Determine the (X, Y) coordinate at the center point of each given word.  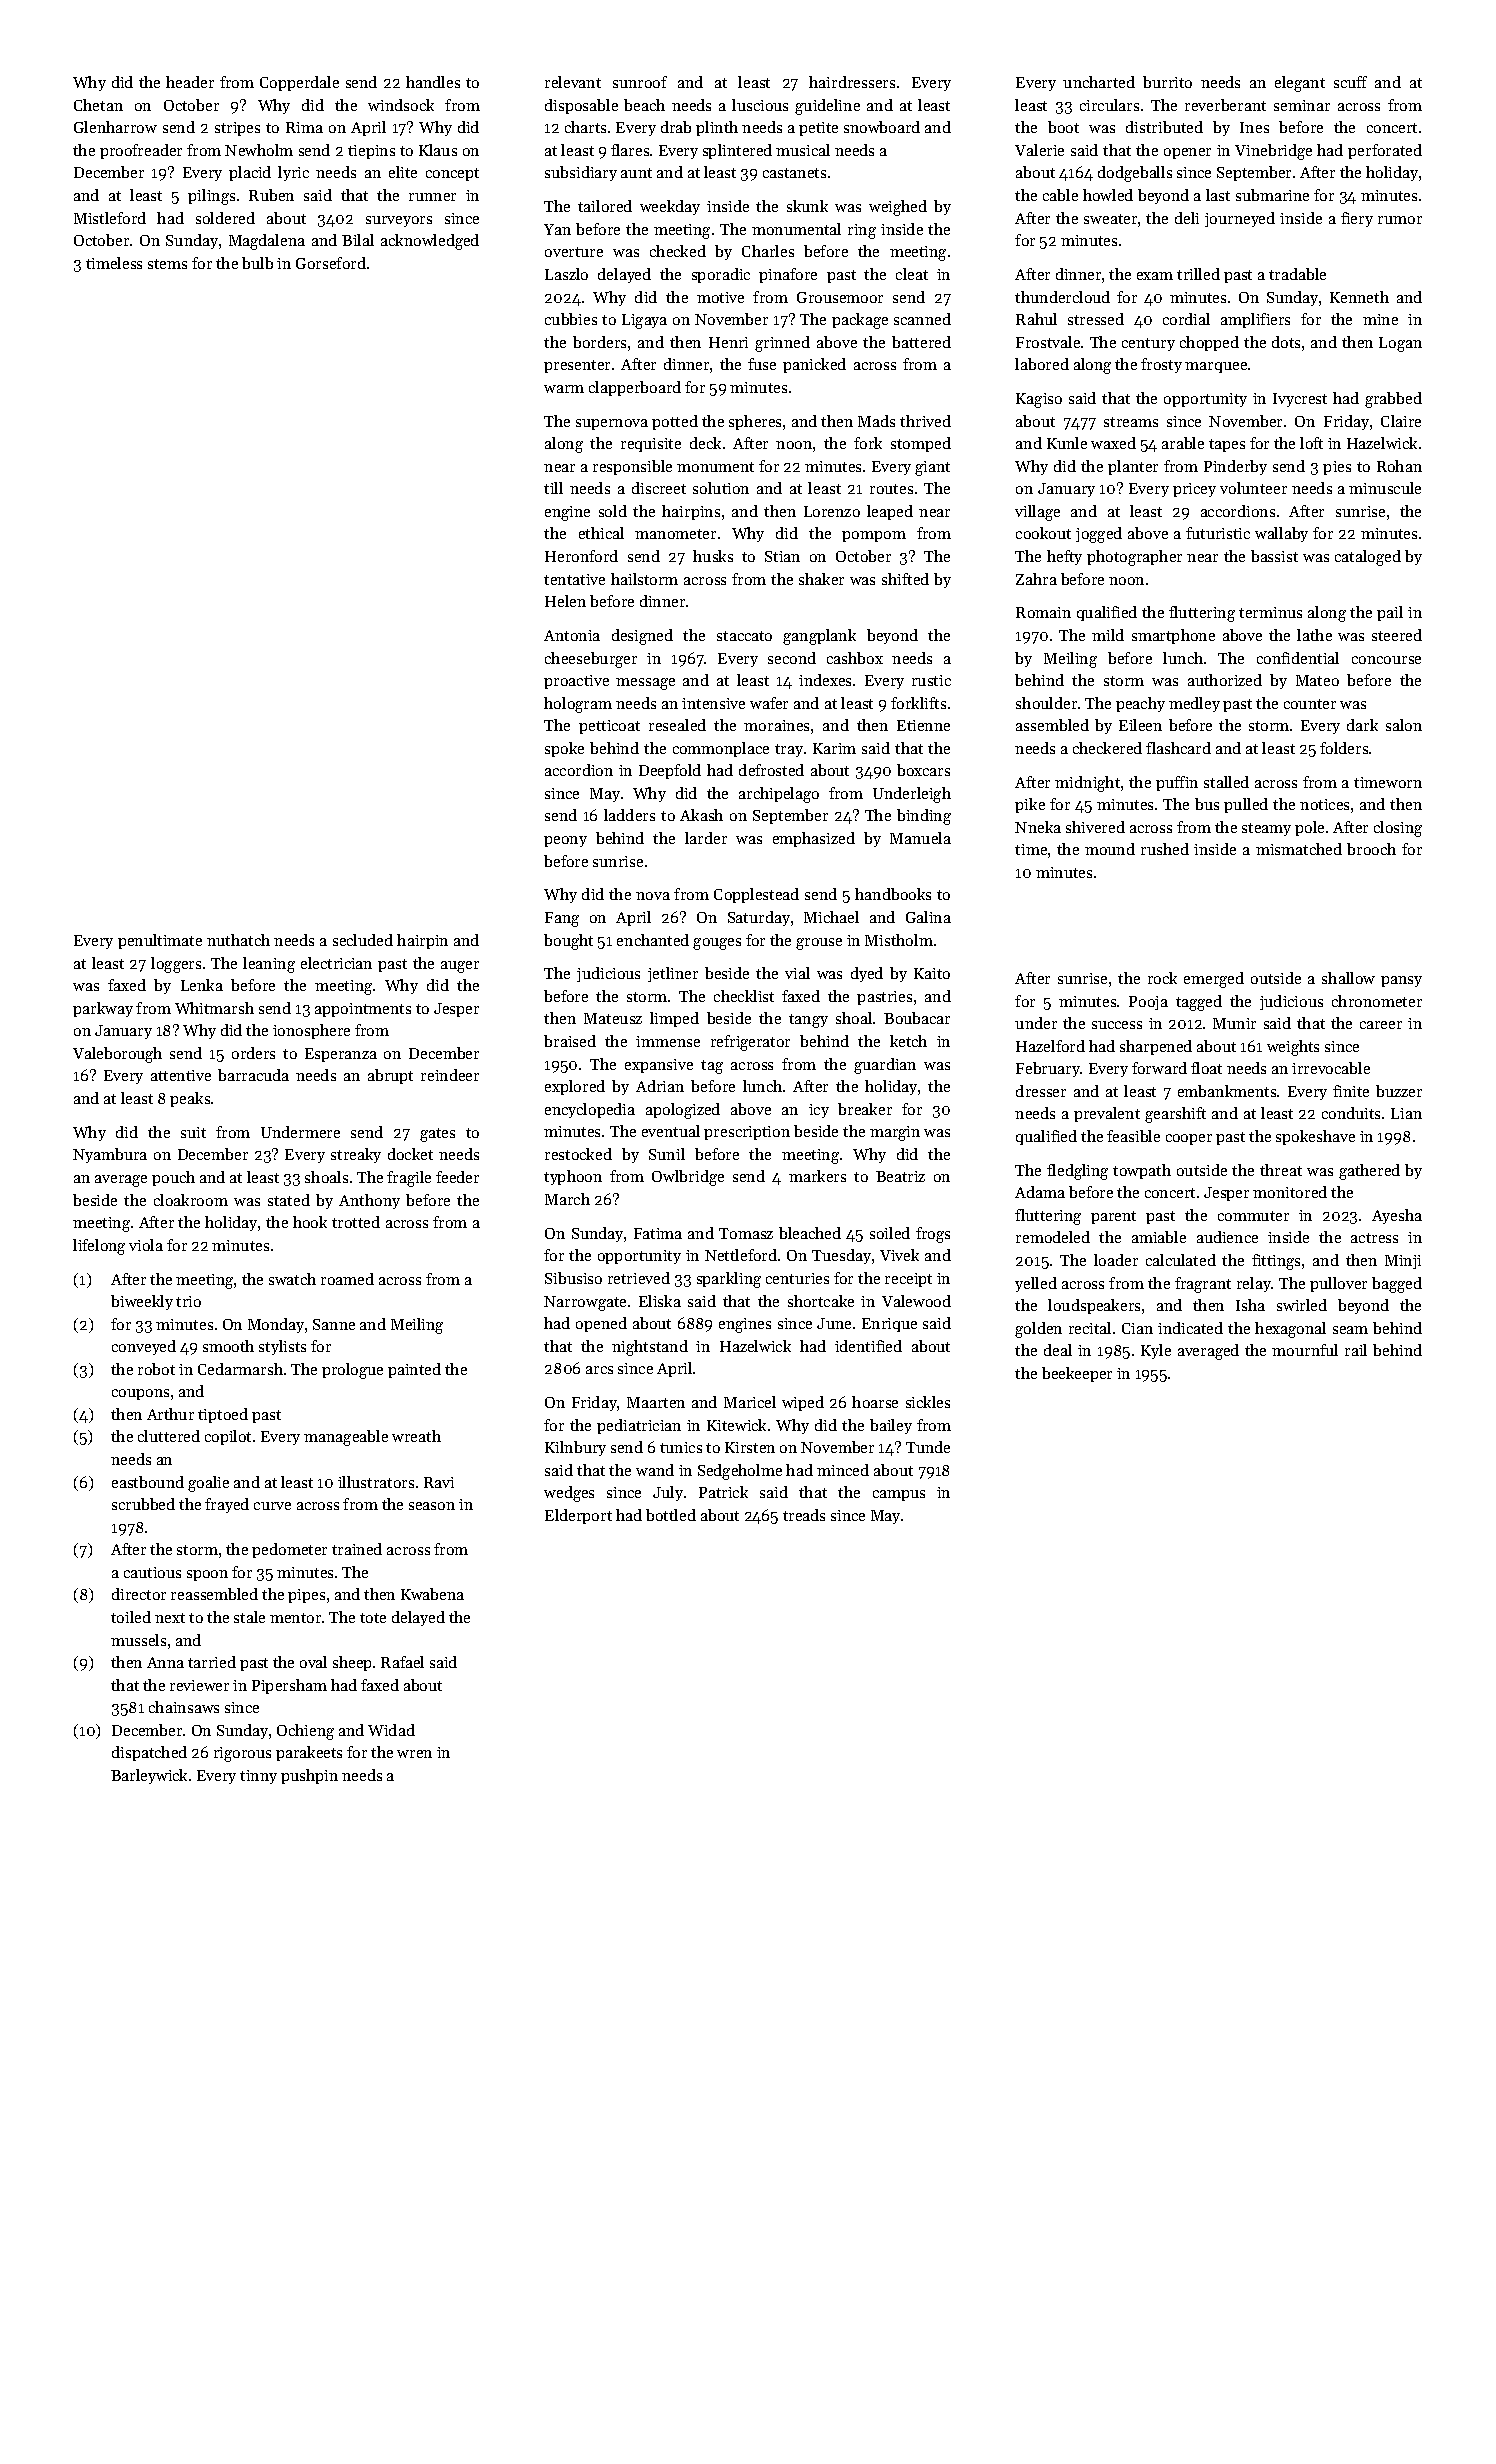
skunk (807, 206)
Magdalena (267, 242)
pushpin (309, 1776)
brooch (1371, 849)
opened (601, 1324)
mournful (1305, 1350)
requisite (651, 445)
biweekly (142, 1302)
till (553, 488)
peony (565, 841)
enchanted (653, 940)
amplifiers (1255, 320)
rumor (1400, 220)
